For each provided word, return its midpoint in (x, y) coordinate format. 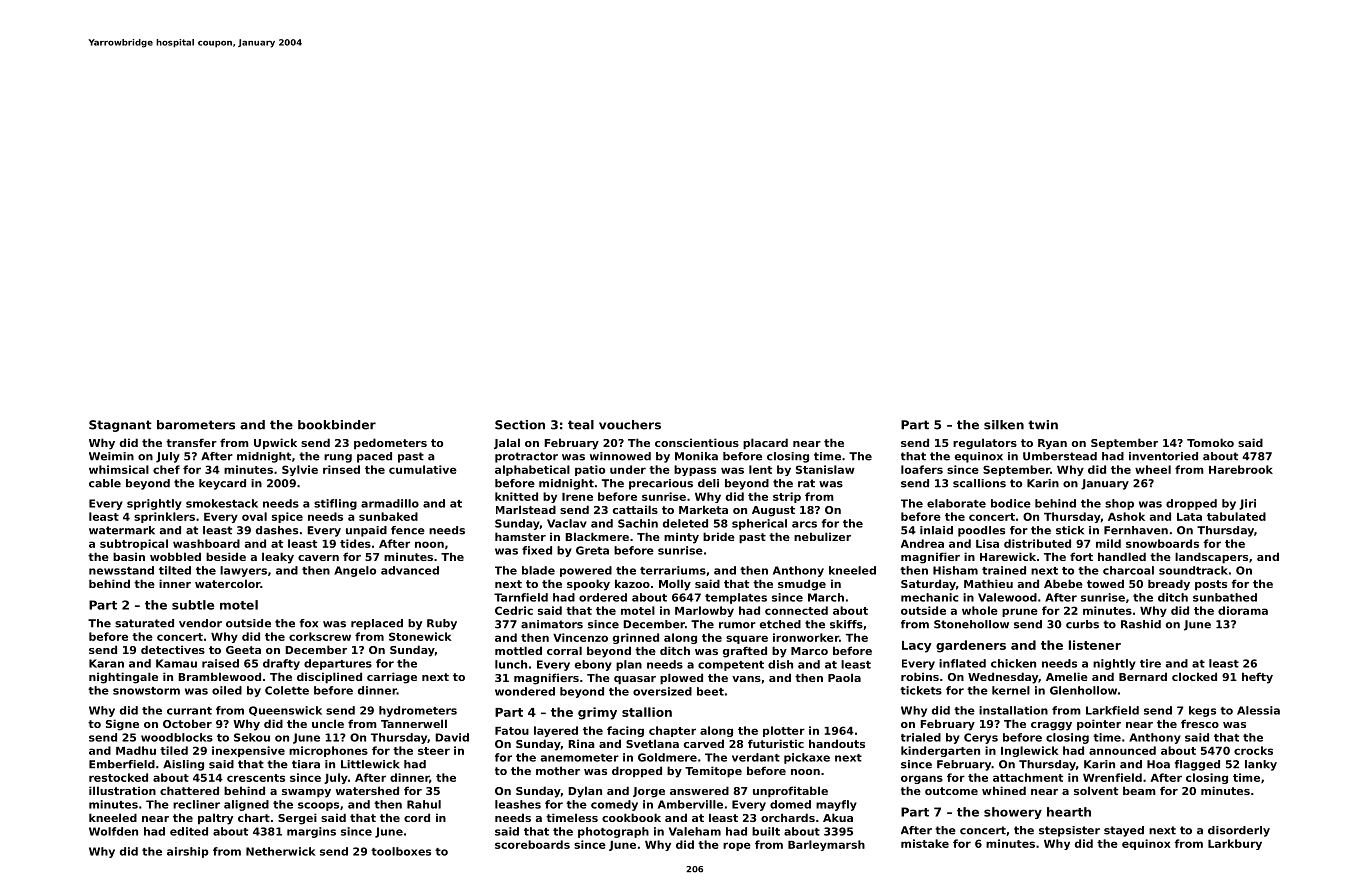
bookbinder (337, 425)
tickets (921, 690)
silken (1004, 425)
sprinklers (164, 517)
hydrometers (418, 711)
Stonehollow (971, 624)
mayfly (836, 805)
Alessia (1258, 710)
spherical (759, 524)
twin (1043, 425)
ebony (593, 665)
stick (1070, 530)
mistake (925, 843)
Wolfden (113, 831)
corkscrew (320, 636)
